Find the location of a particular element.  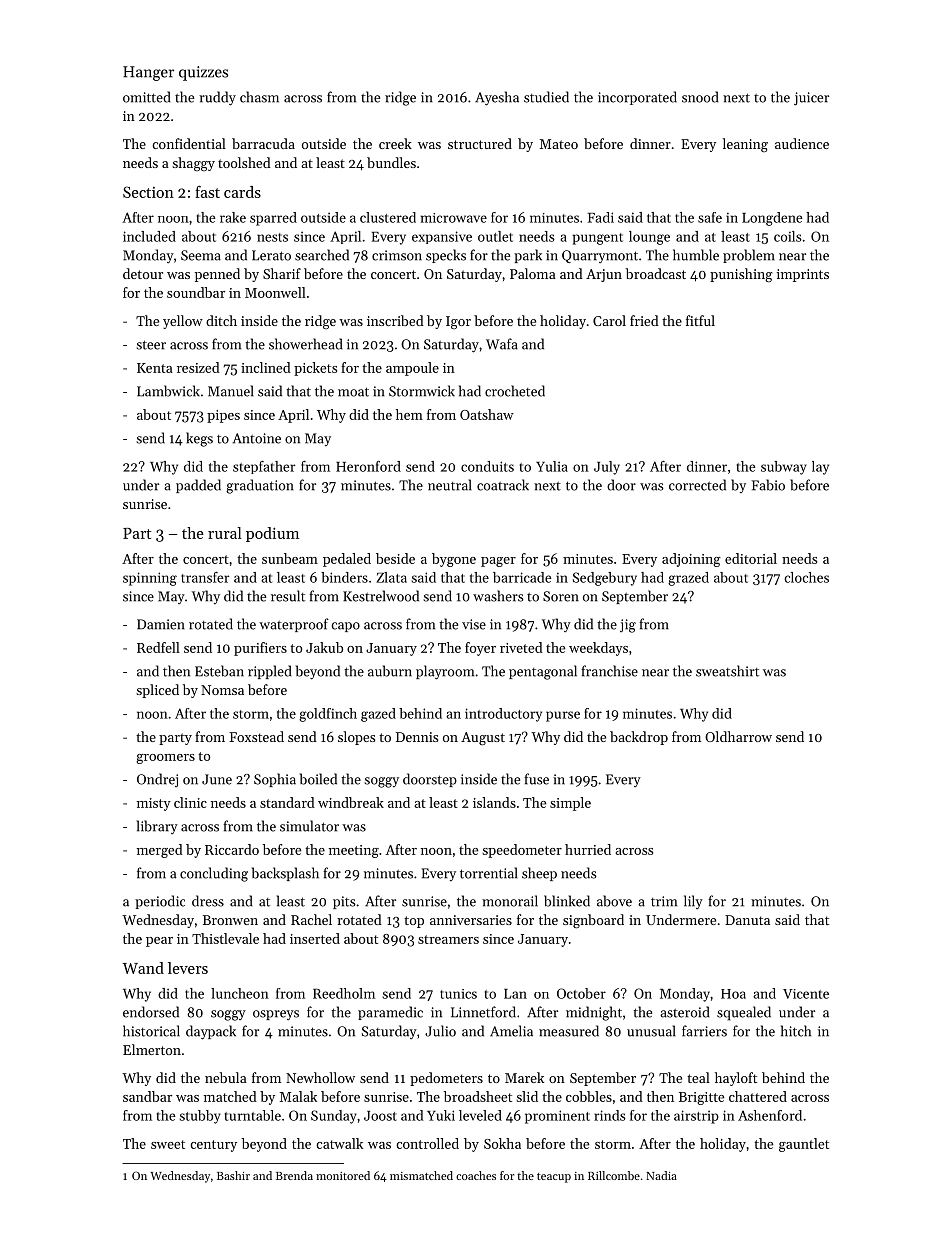

Foxstead is located at coordinates (256, 736).
